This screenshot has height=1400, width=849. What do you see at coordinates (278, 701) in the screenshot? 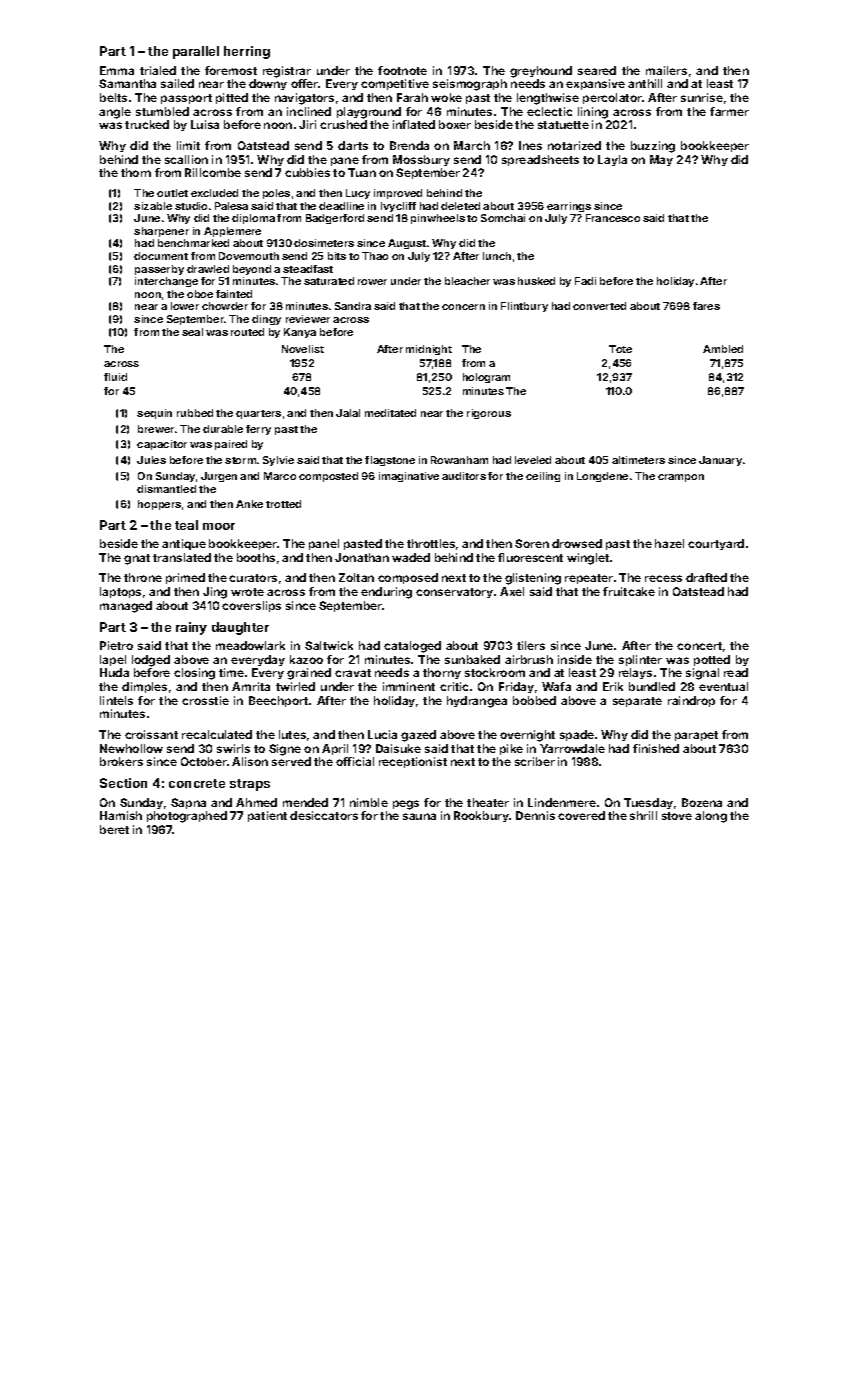
I see `Beechport` at bounding box center [278, 701].
